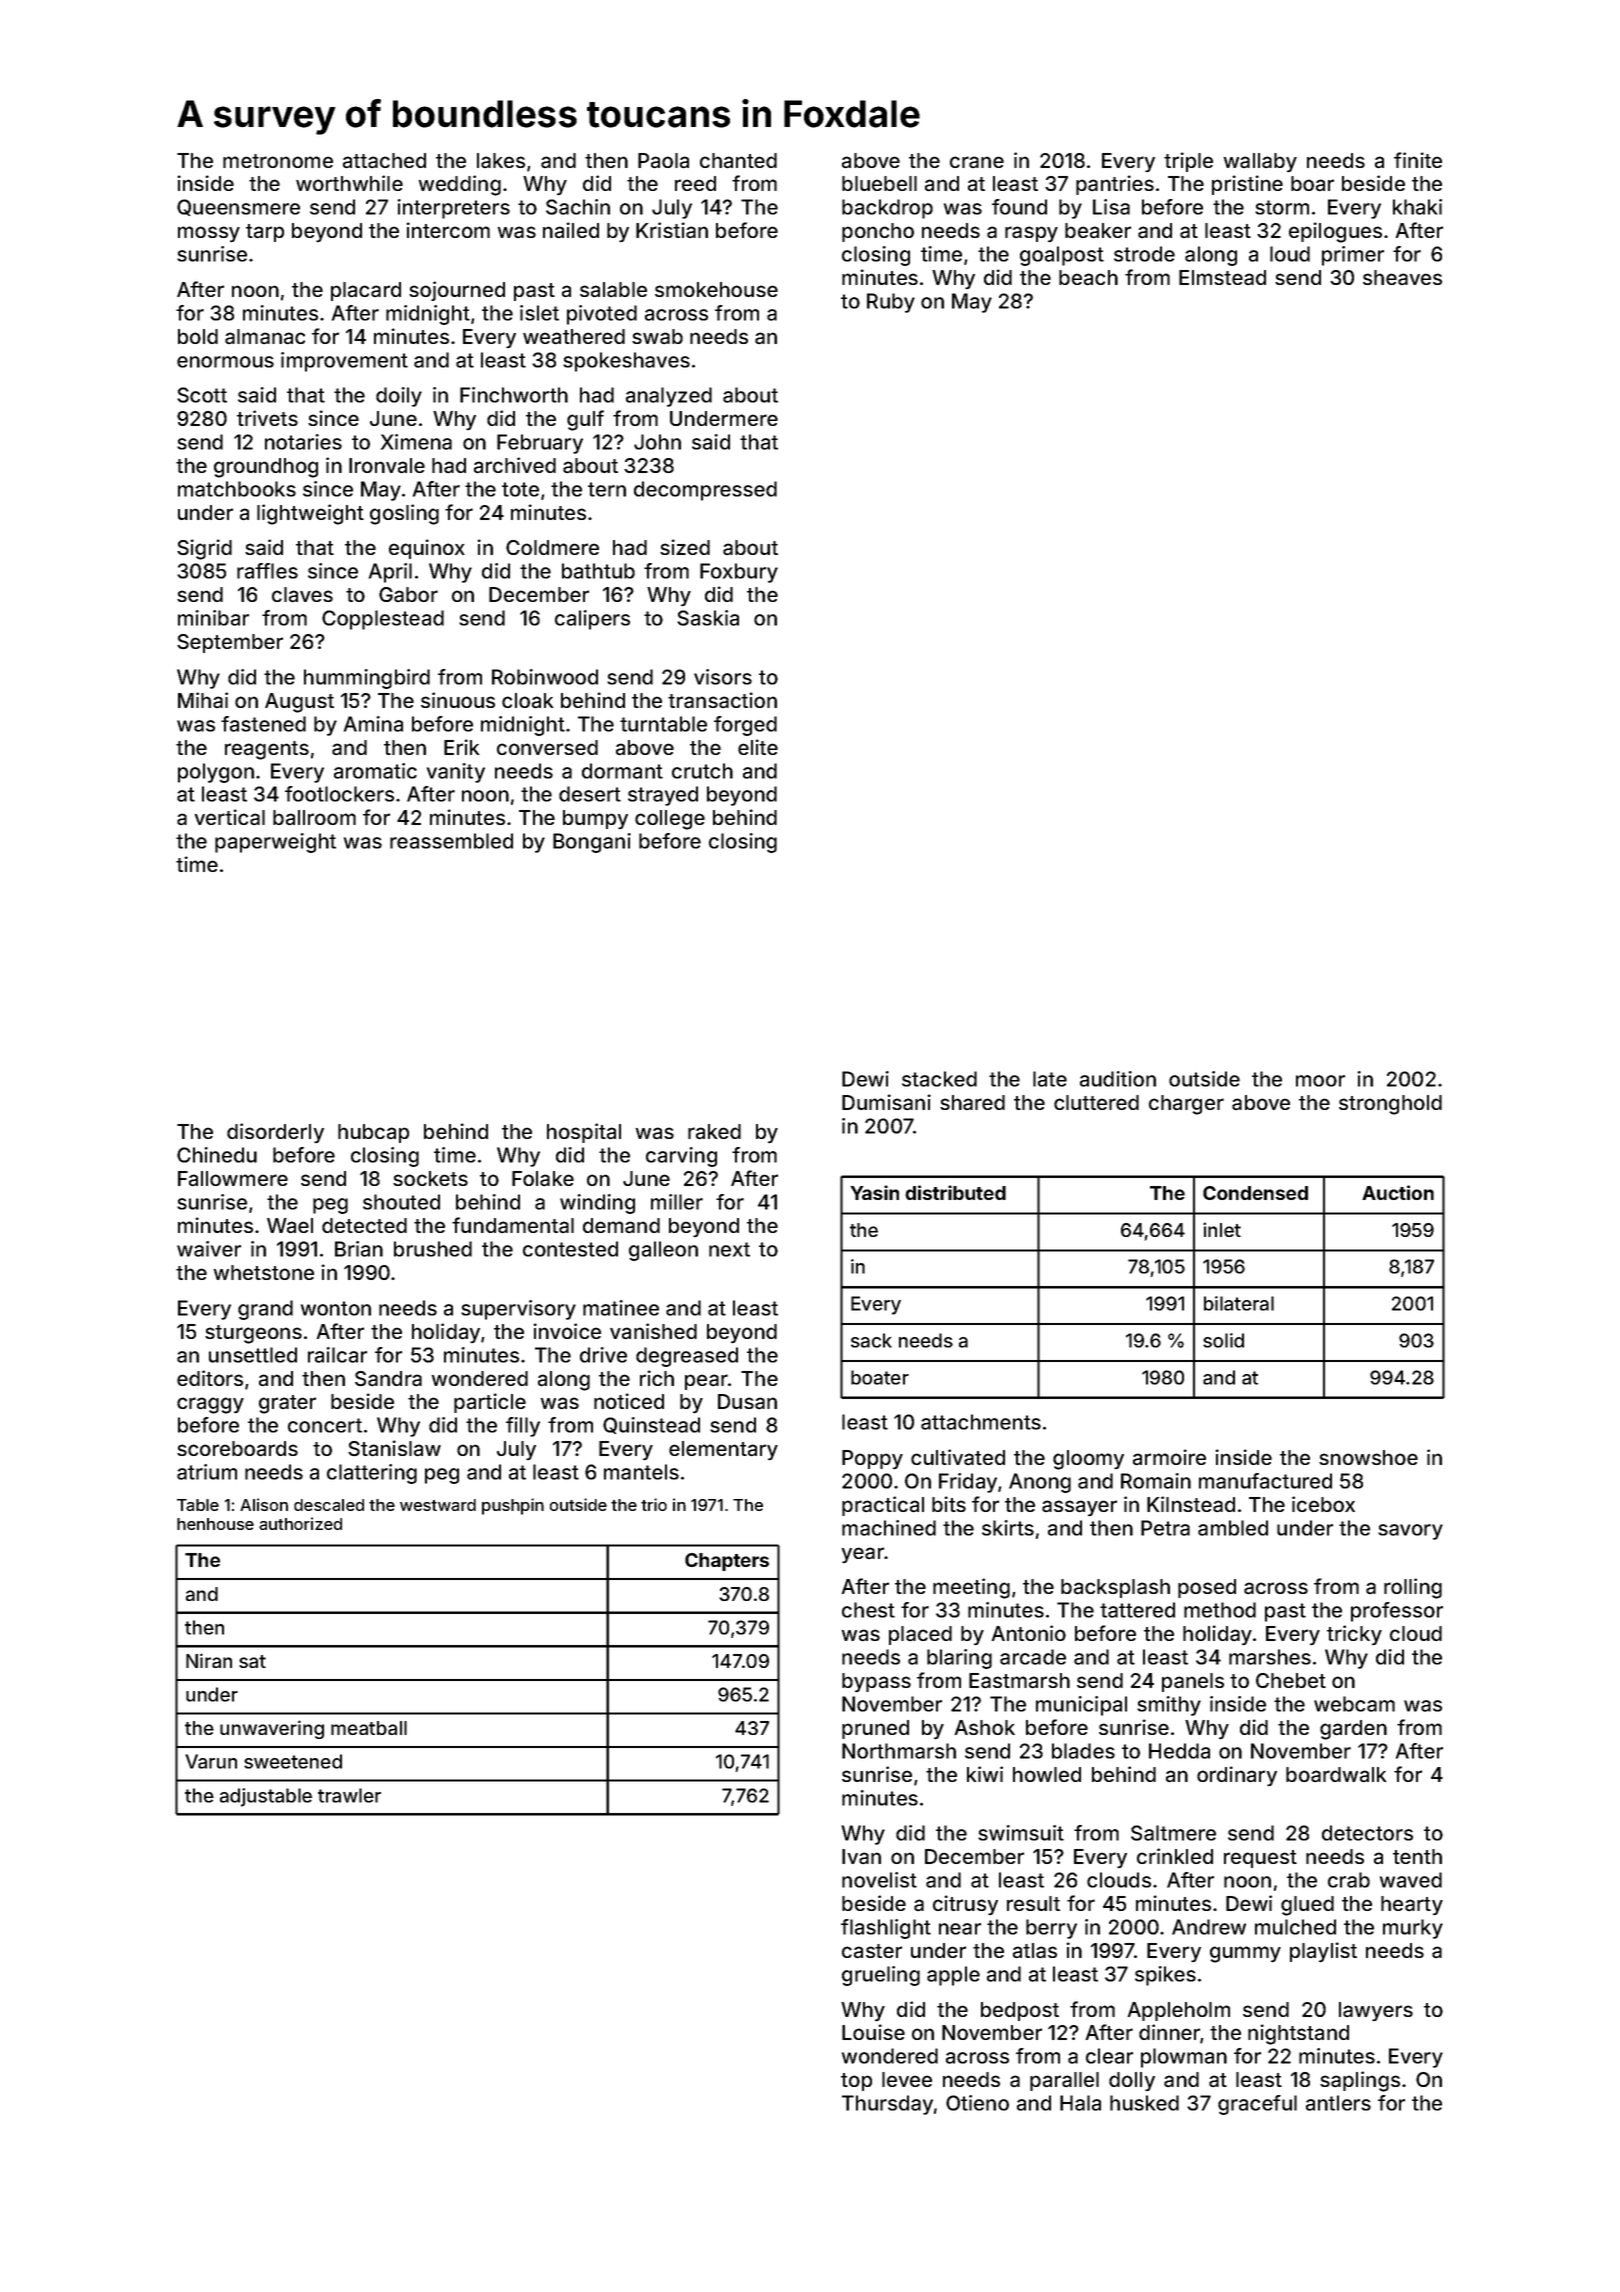 This document has height=2292, width=1620. Describe the element at coordinates (275, 843) in the document. I see `paperweight` at that location.
